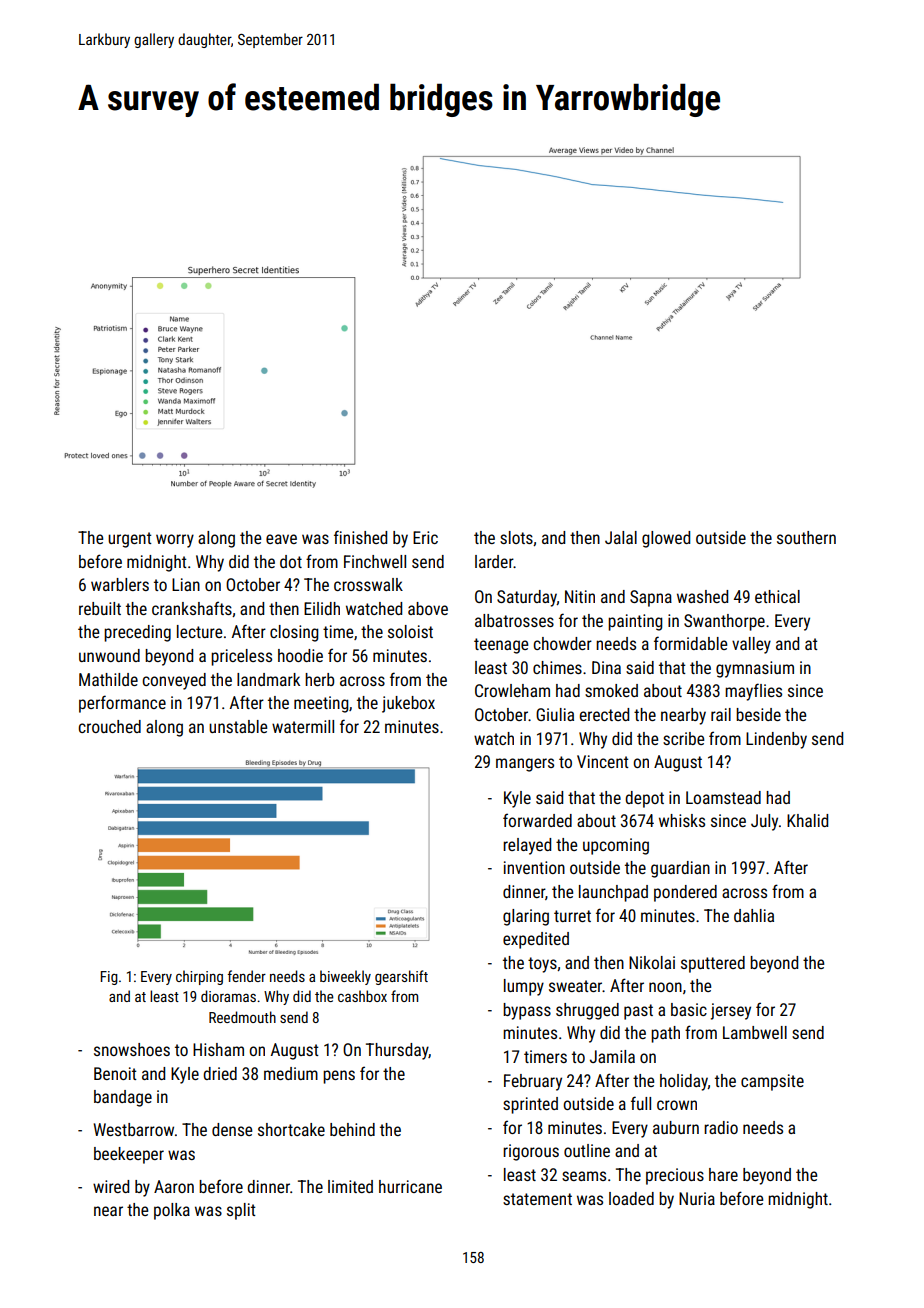 This document has width=924, height=1308. What do you see at coordinates (776, 740) in the document?
I see `Lindenby` at bounding box center [776, 740].
